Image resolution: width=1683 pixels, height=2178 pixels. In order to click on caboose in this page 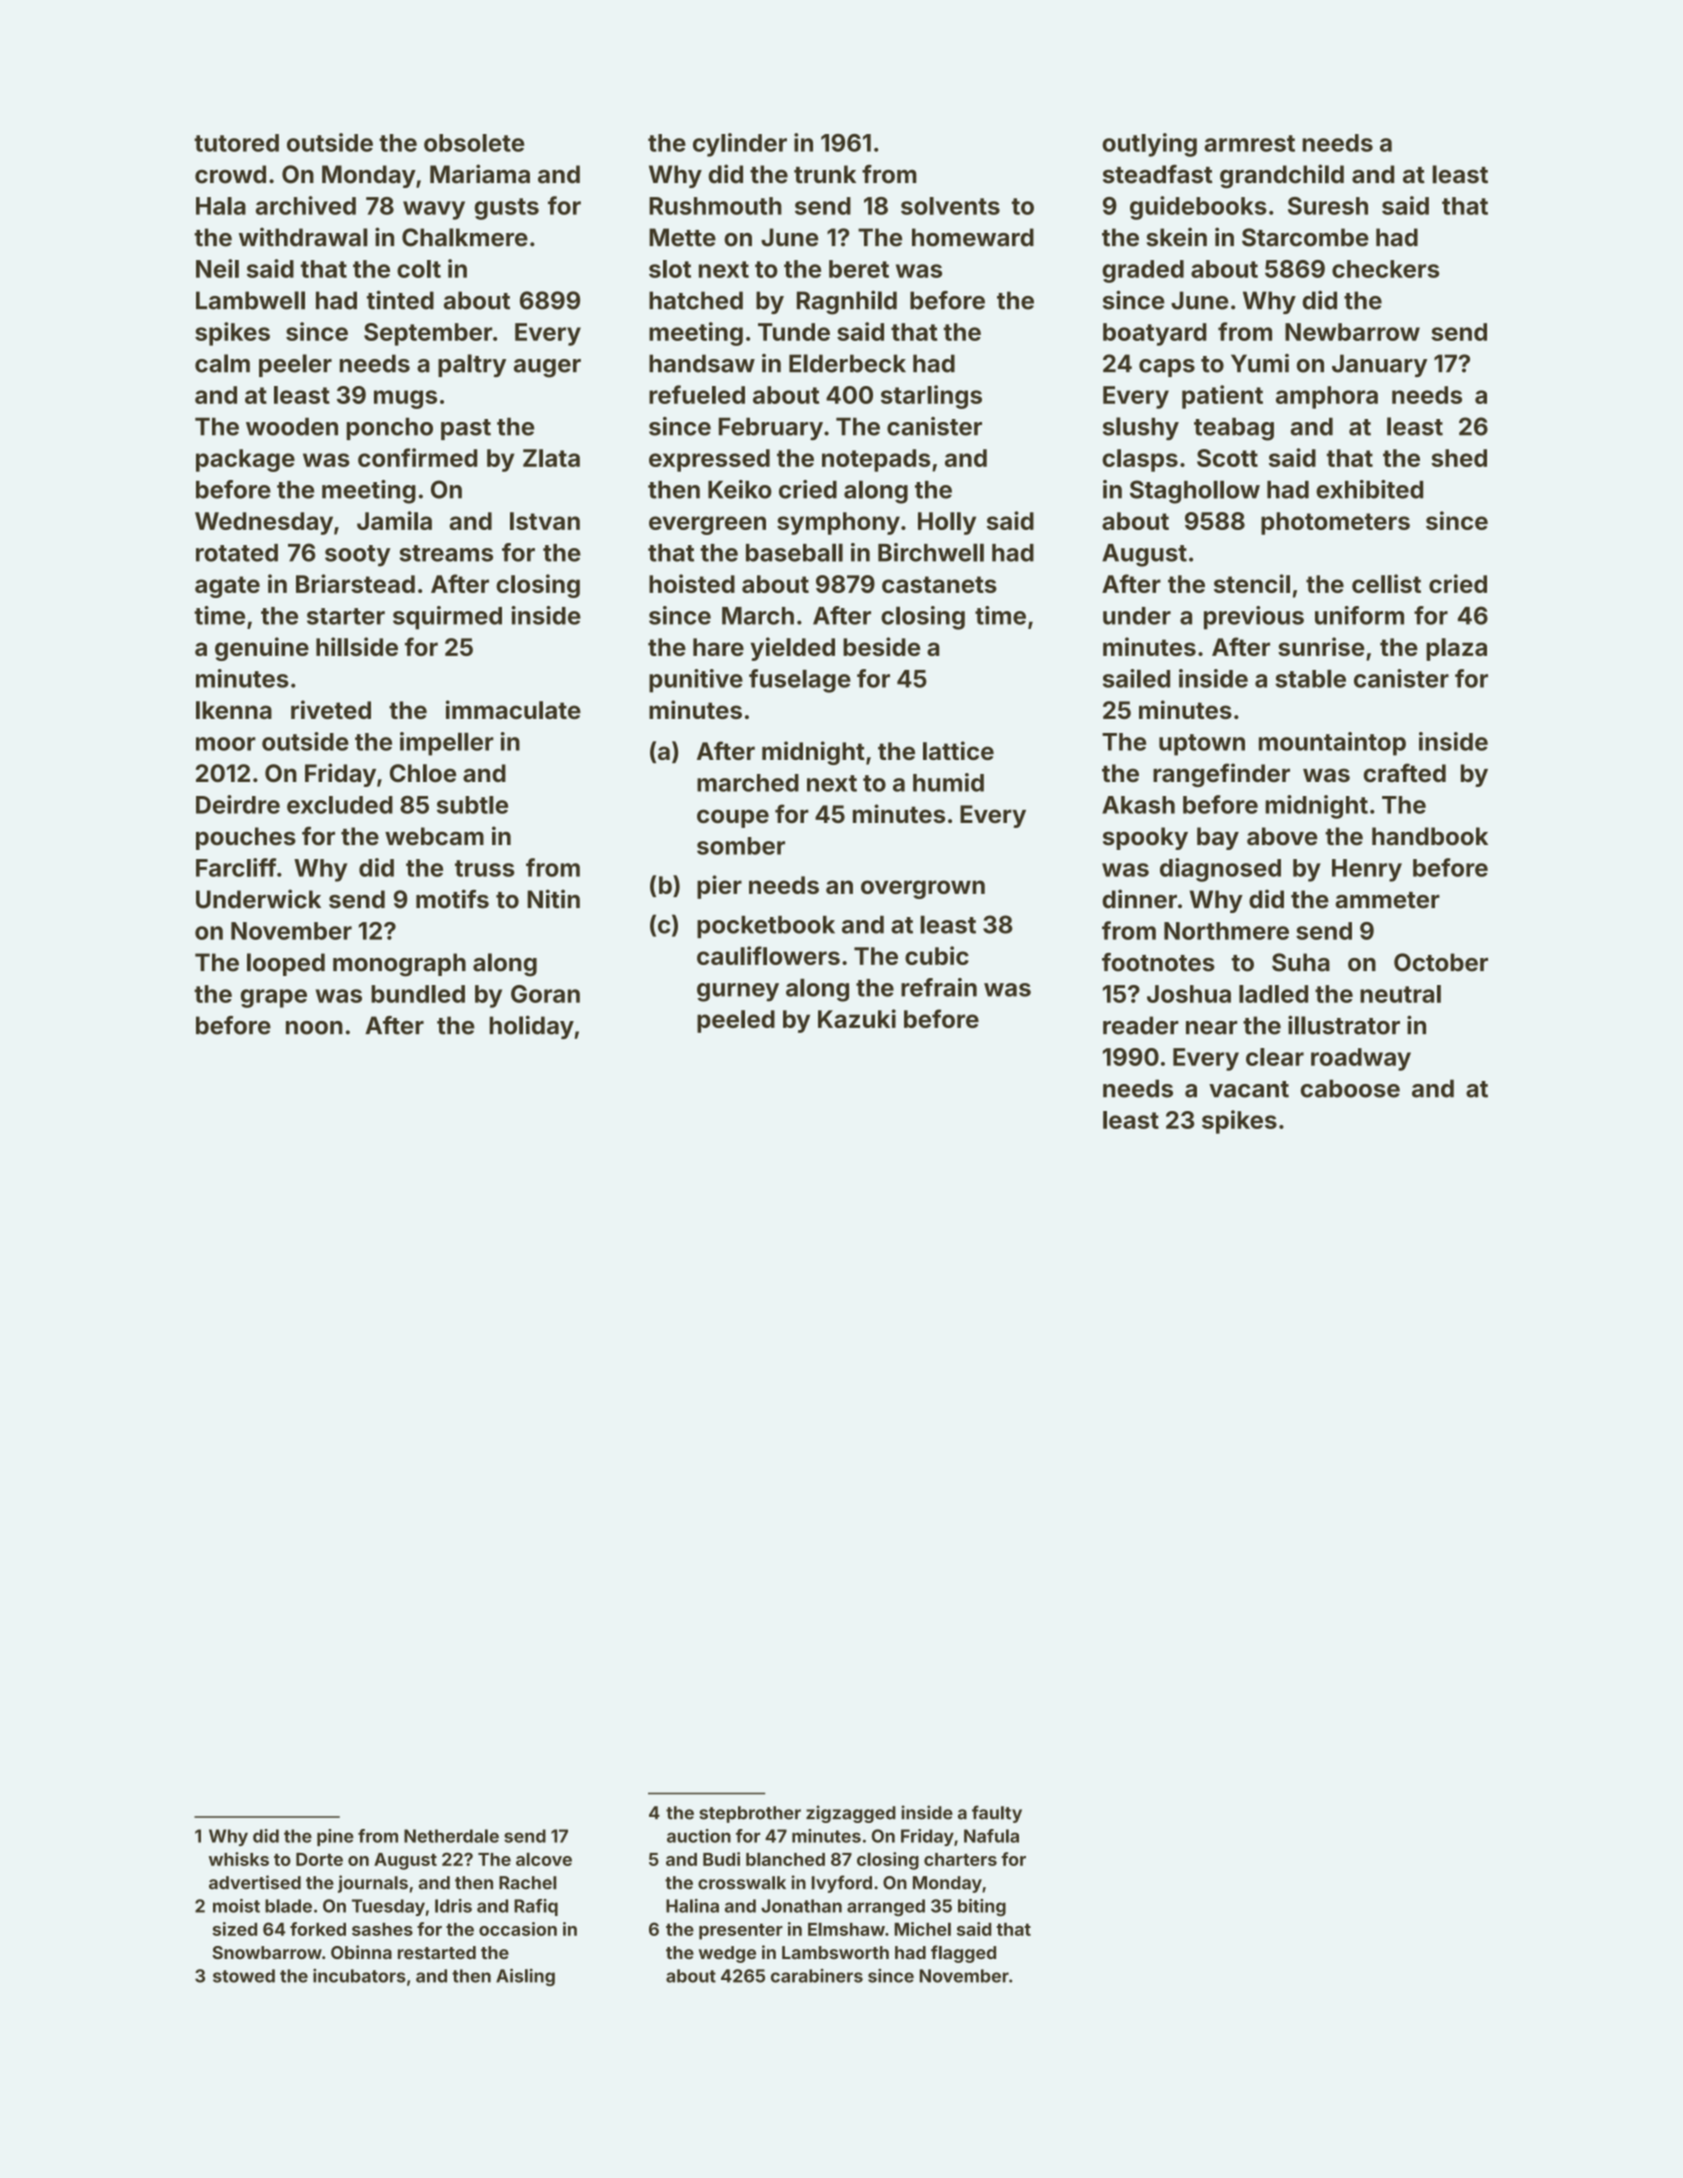, I will do `click(1350, 1088)`.
